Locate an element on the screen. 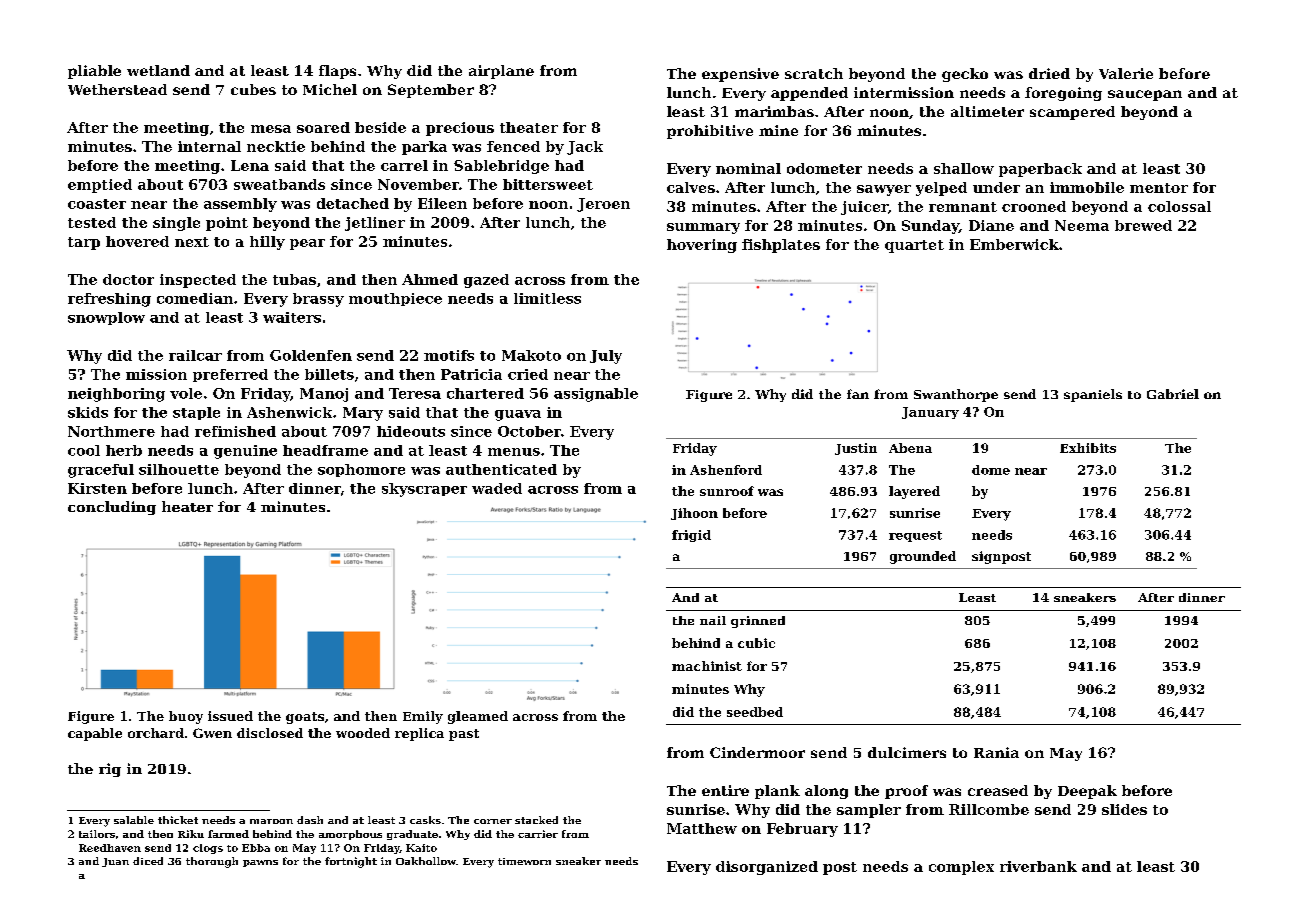 Image resolution: width=1308 pixels, height=924 pixels. disorganized is located at coordinates (767, 868).
